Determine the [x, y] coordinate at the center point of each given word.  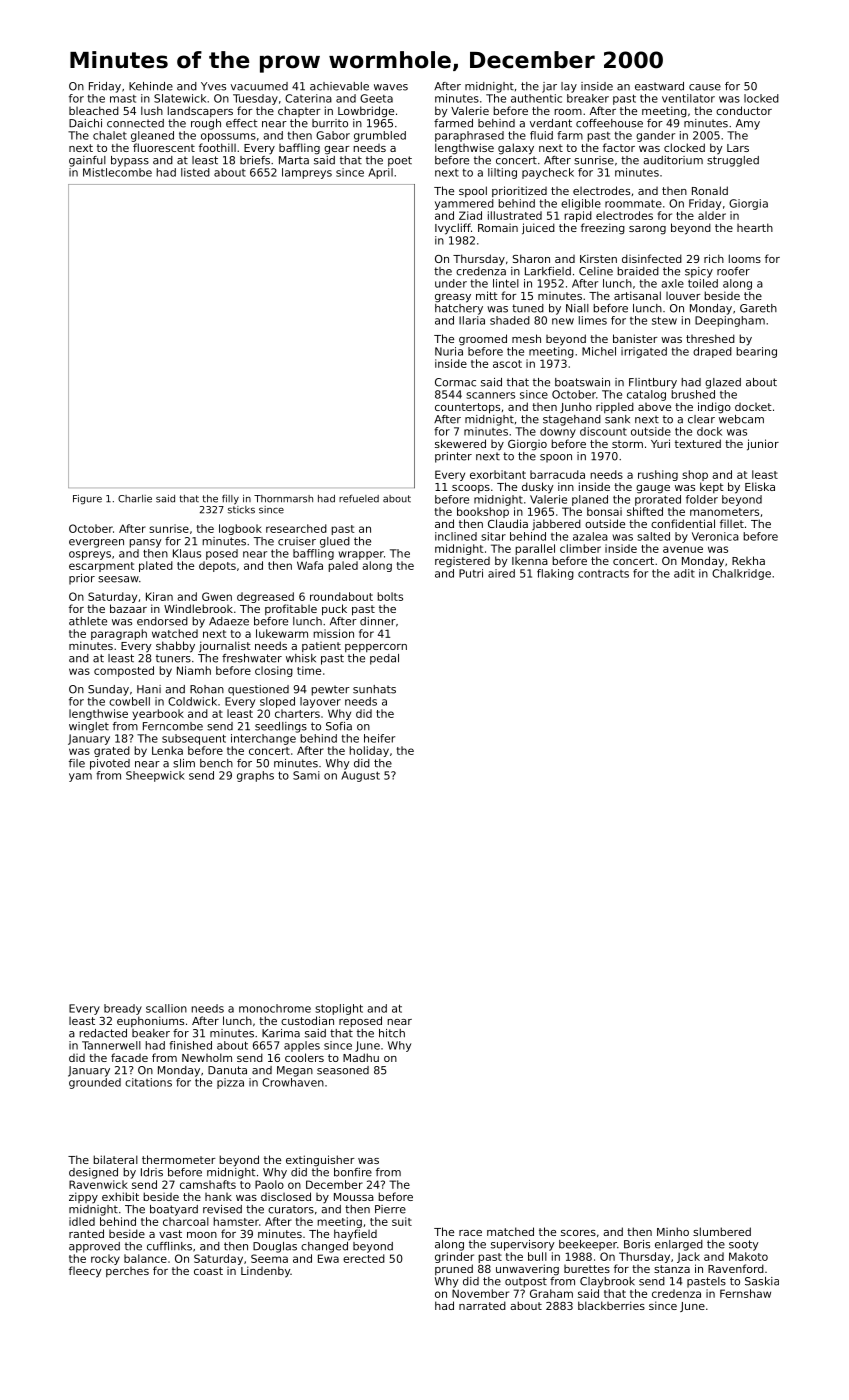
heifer [379, 738]
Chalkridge [741, 574]
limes [593, 320]
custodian [307, 1020]
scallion [166, 1008]
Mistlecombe [117, 172]
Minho [673, 1231]
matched [510, 1231]
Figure [87, 500]
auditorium [673, 160]
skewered [460, 443]
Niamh [194, 670]
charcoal [186, 1221]
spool [473, 191]
